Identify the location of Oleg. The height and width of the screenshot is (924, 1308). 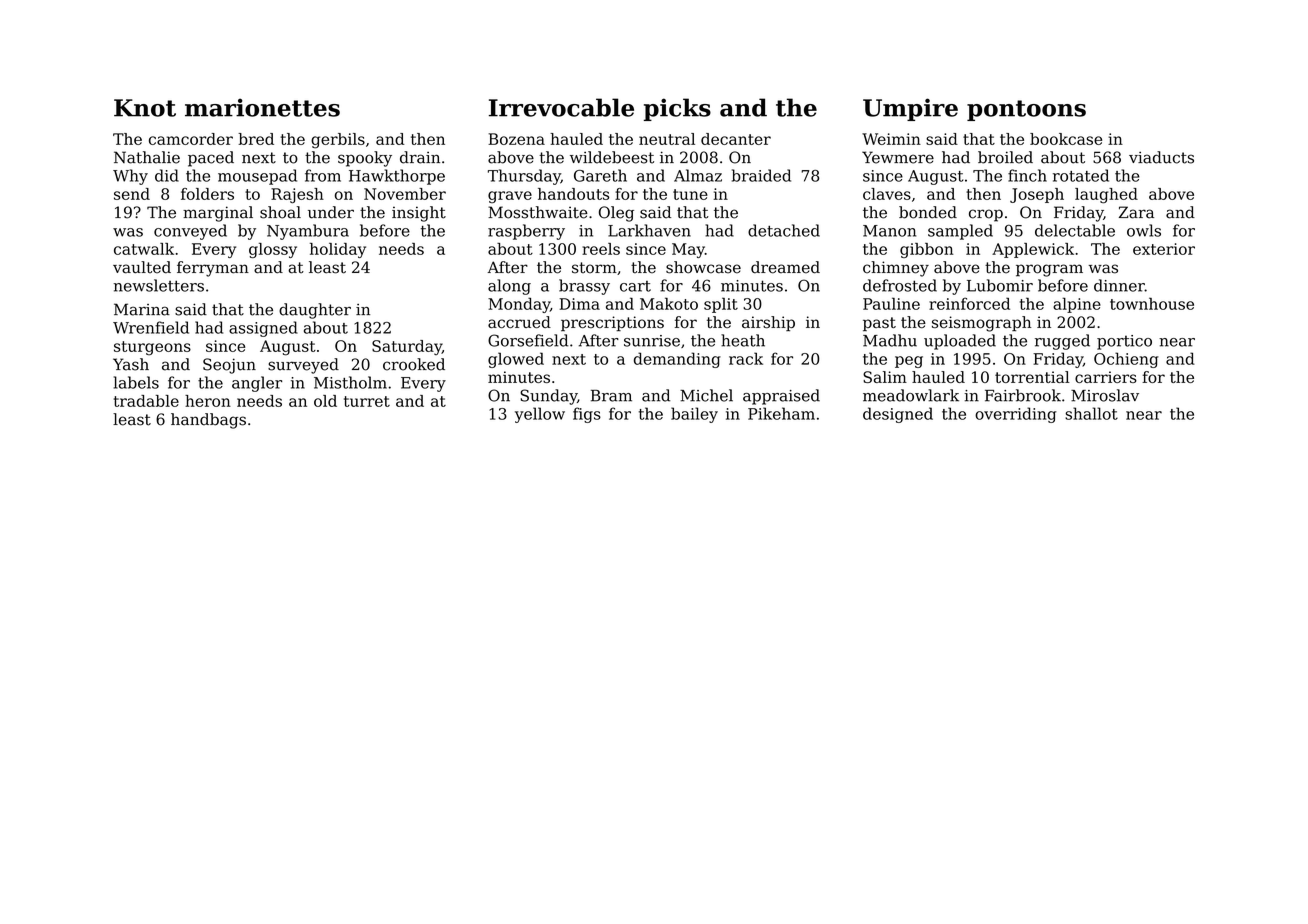
(616, 214).
